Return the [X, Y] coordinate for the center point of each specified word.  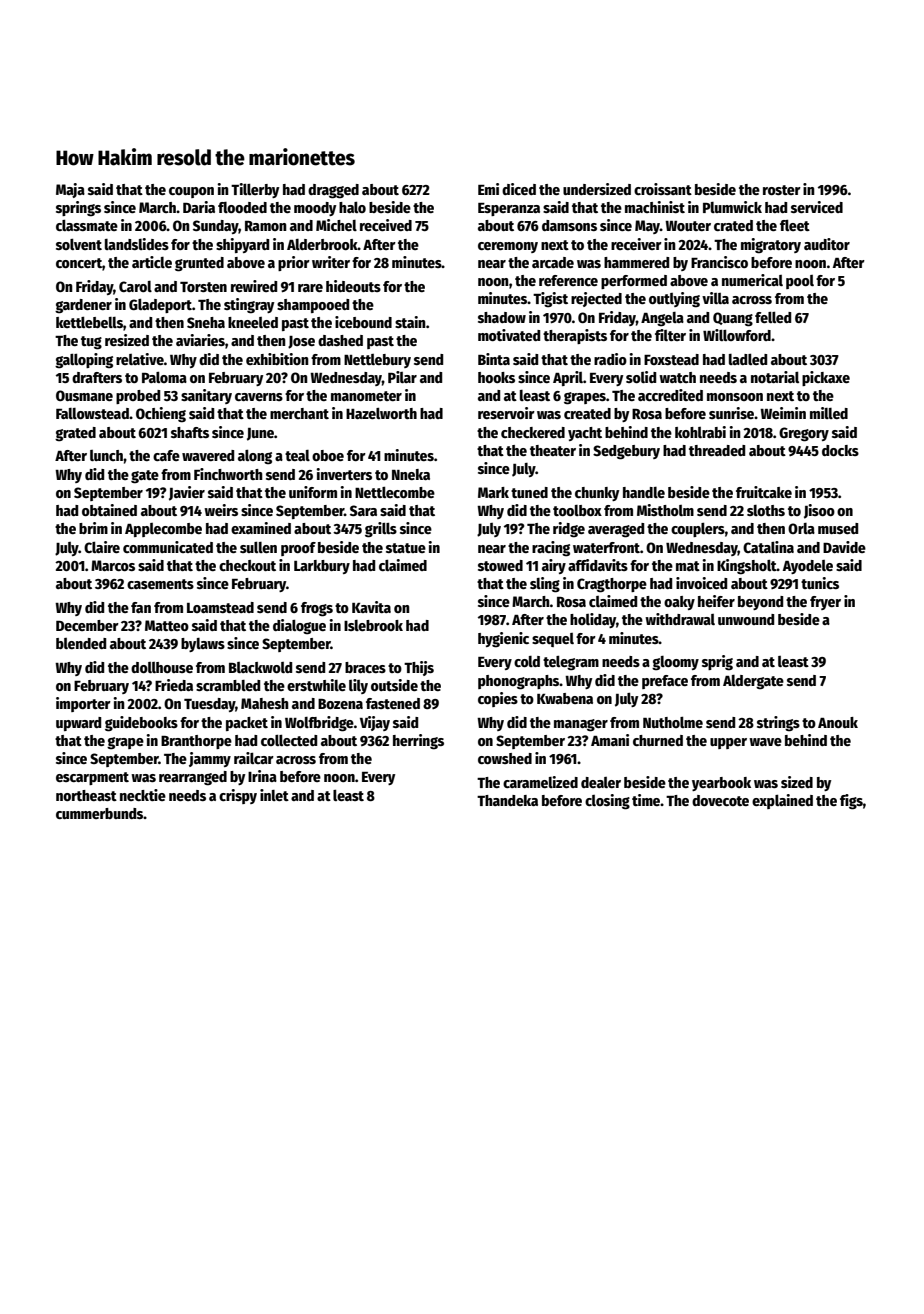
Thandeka [507, 800]
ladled [748, 359]
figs [851, 802]
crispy [238, 796]
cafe [166, 455]
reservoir [506, 413]
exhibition [277, 359]
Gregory [804, 434]
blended [81, 643]
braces [365, 667]
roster [782, 190]
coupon [191, 192]
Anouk [838, 722]
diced [519, 189]
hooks [496, 377]
